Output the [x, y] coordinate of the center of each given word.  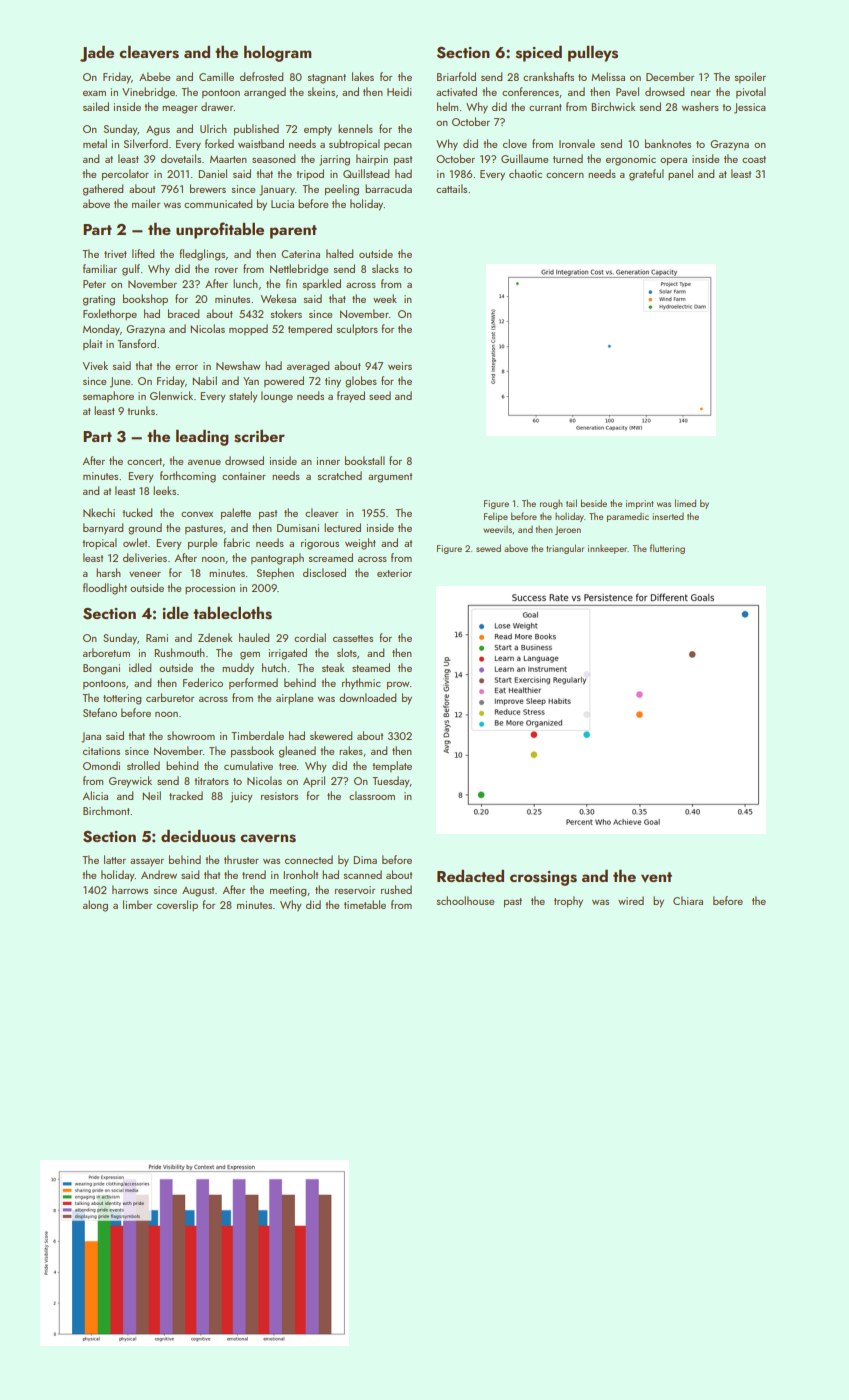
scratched [340, 475]
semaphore [108, 396]
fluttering [667, 549]
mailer [146, 203]
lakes [363, 76]
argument [390, 478]
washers [700, 106]
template [392, 766]
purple [202, 544]
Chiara [688, 900]
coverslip [177, 905]
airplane [294, 698]
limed [685, 503]
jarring [334, 160]
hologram [277, 54]
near [701, 93]
